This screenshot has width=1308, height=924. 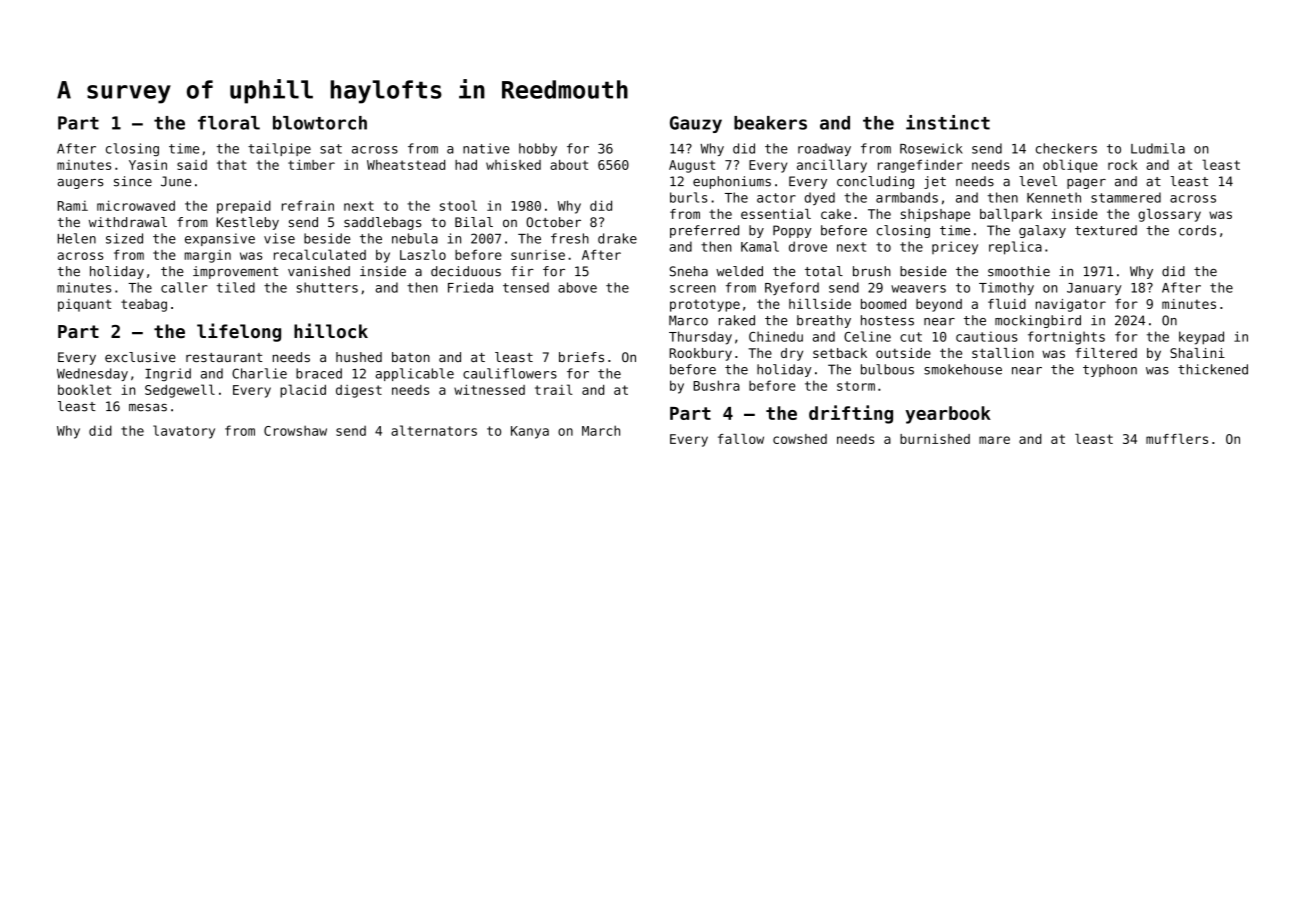 What do you see at coordinates (1158, 148) in the screenshot?
I see `Ludmila` at bounding box center [1158, 148].
